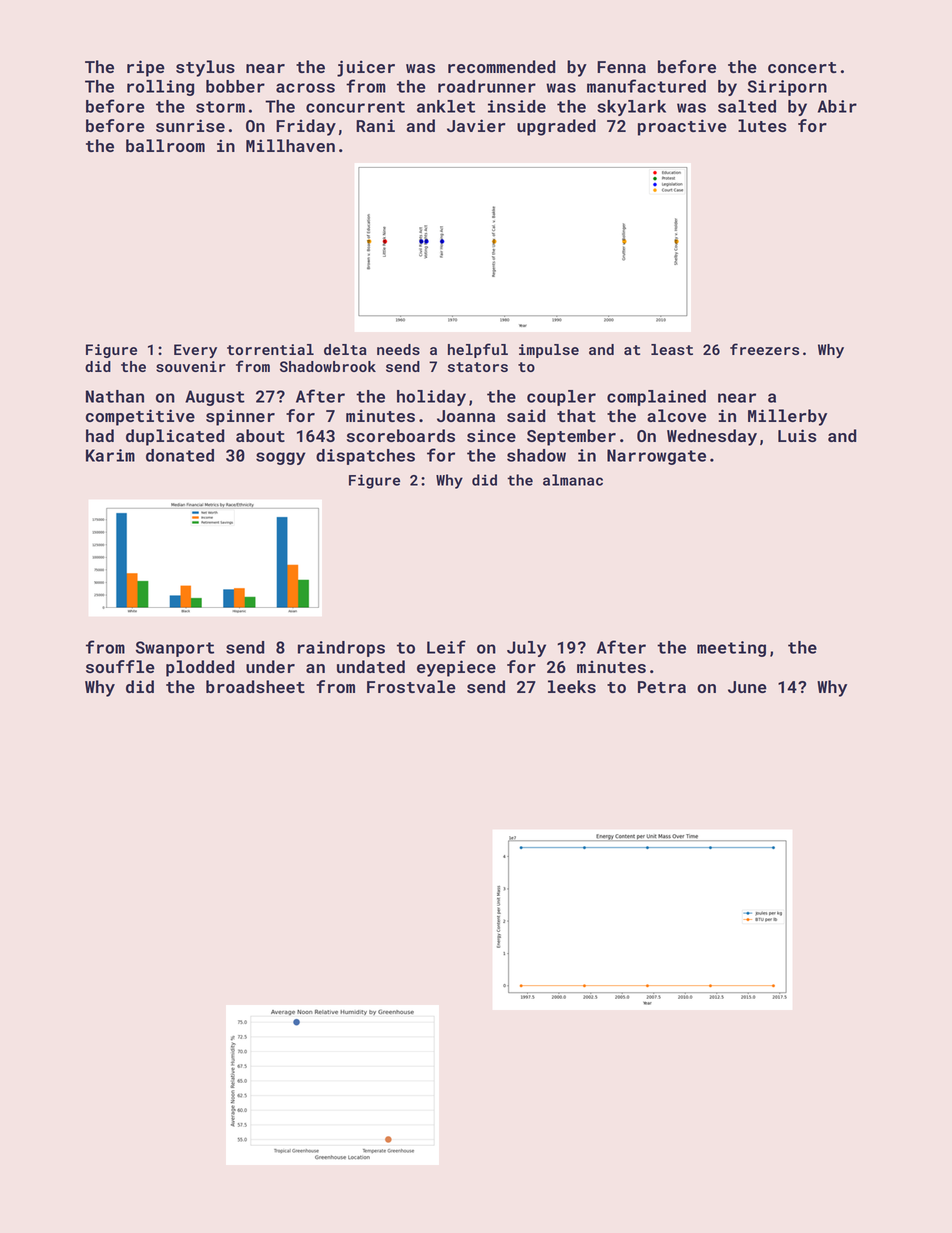  Describe the element at coordinates (341, 649) in the screenshot. I see `raindrops` at that location.
